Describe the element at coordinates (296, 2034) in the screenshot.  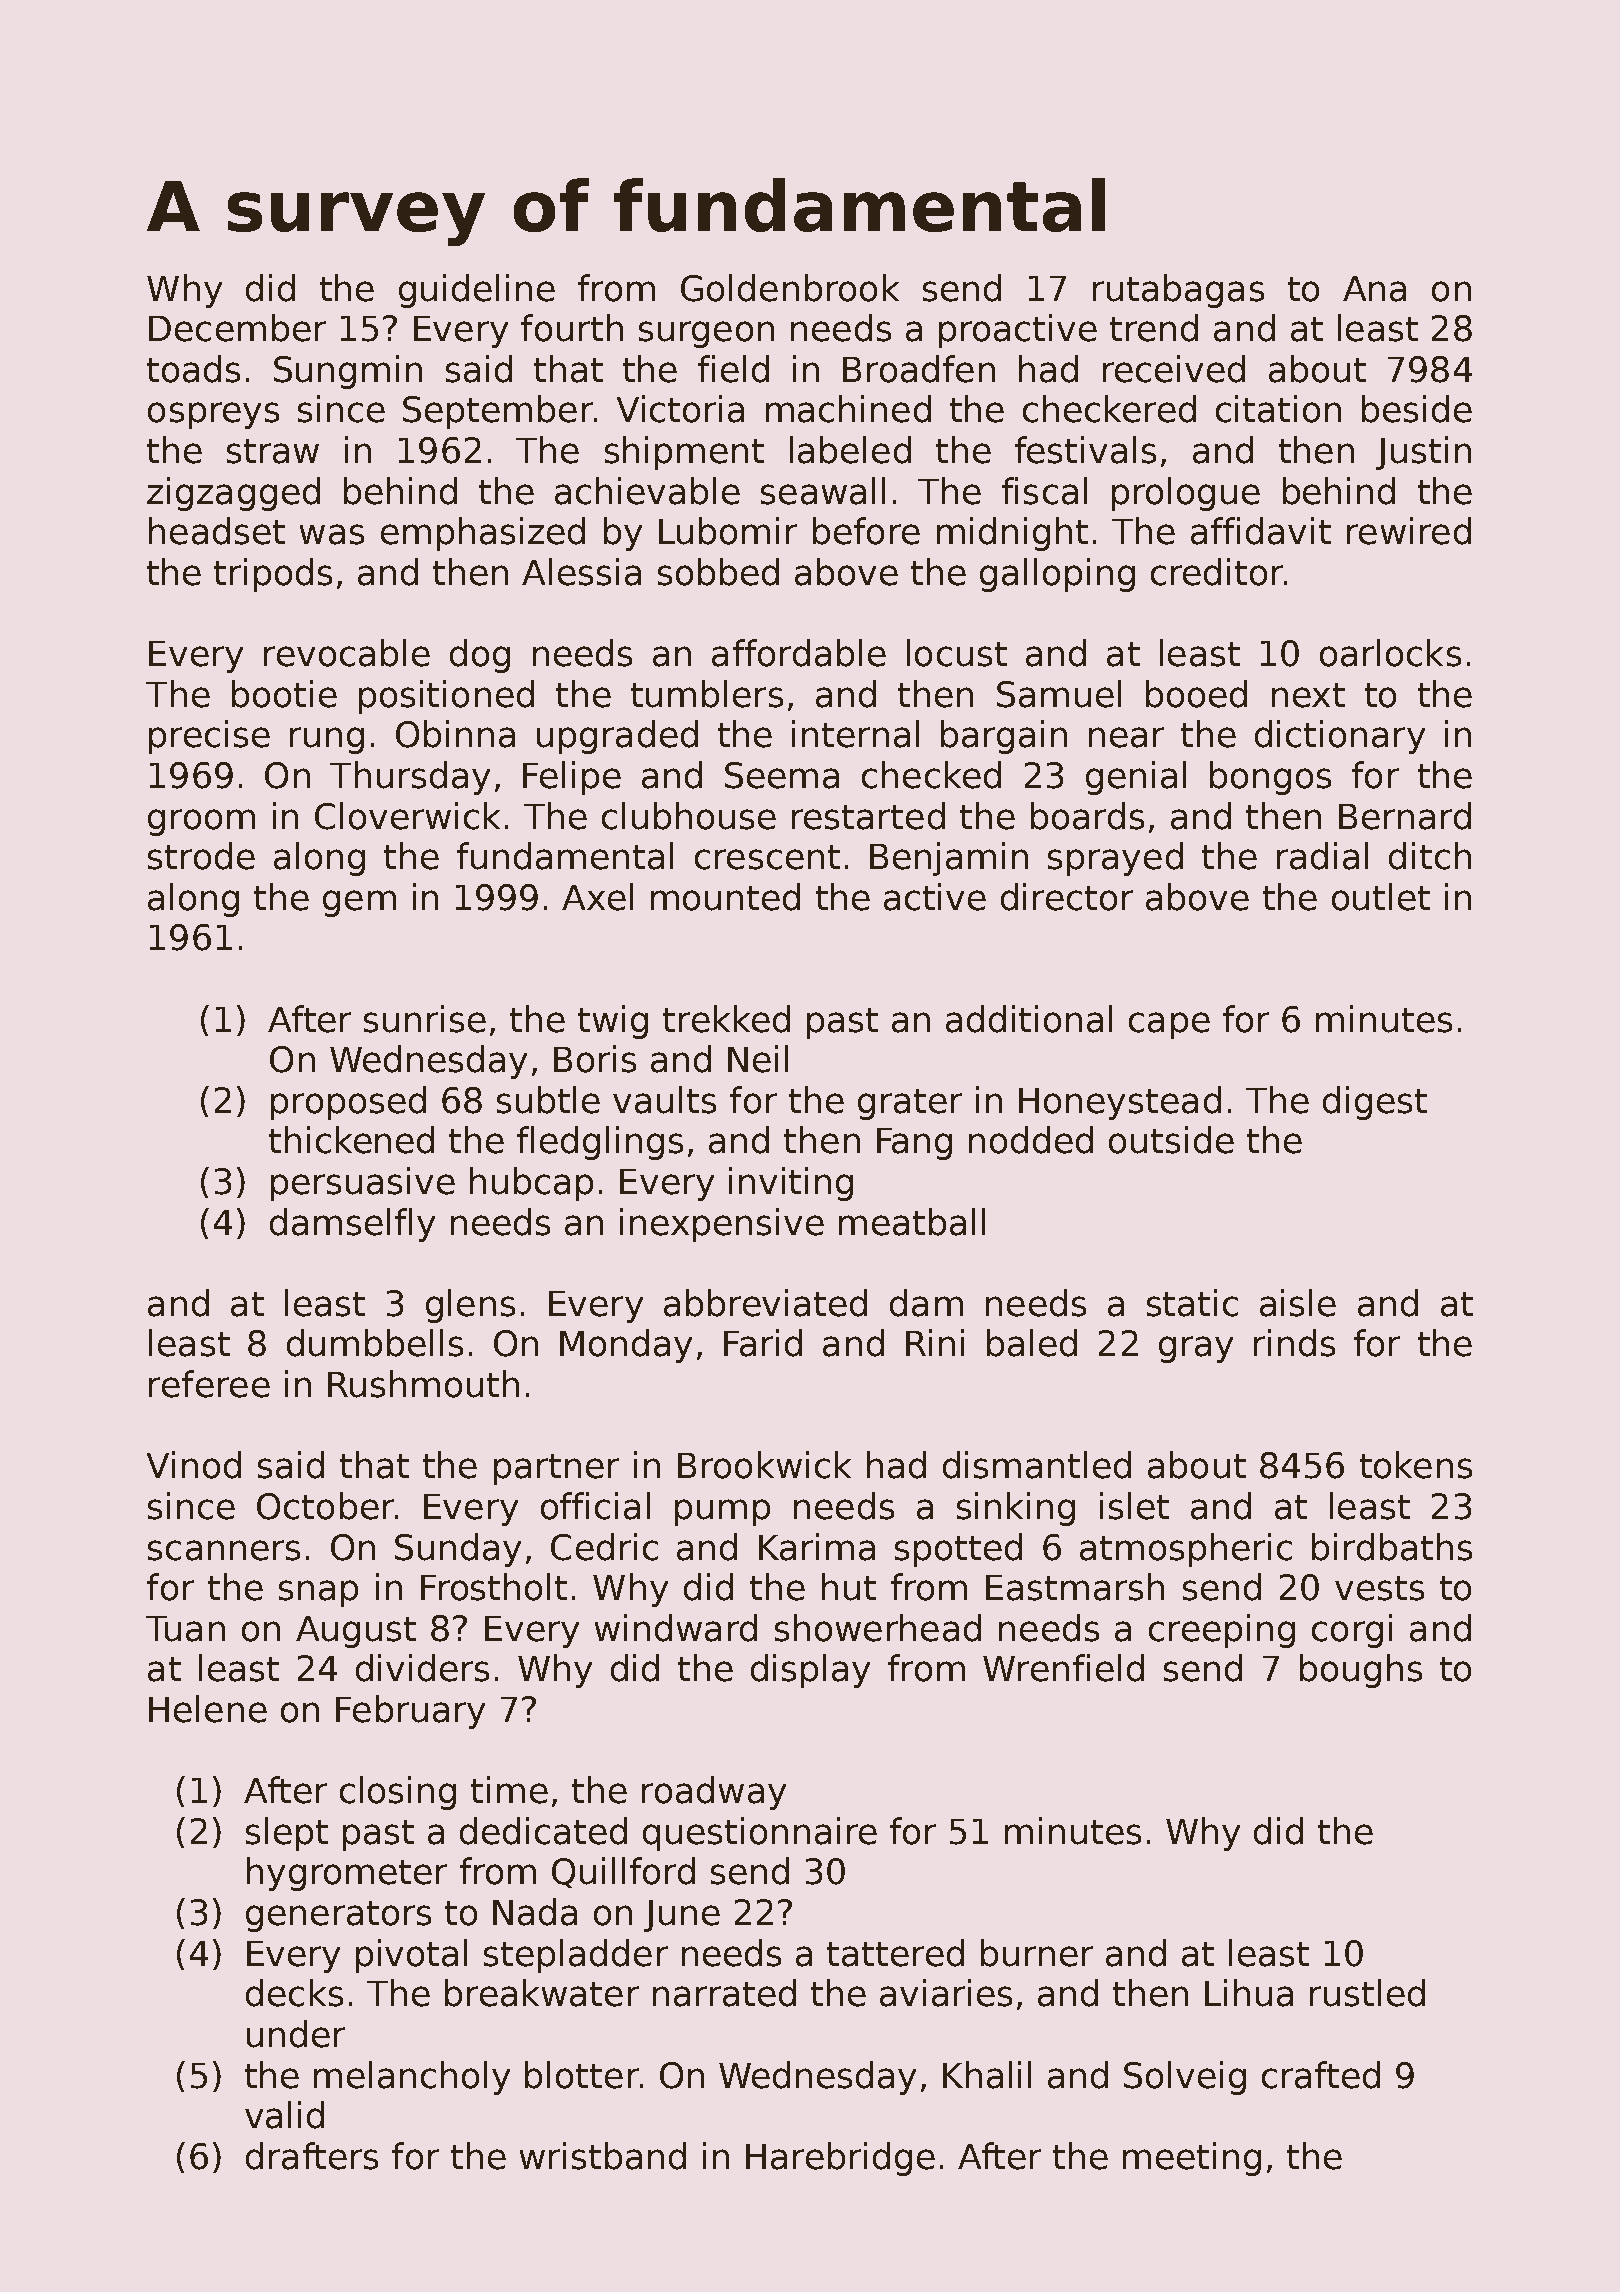
I see `under` at that location.
